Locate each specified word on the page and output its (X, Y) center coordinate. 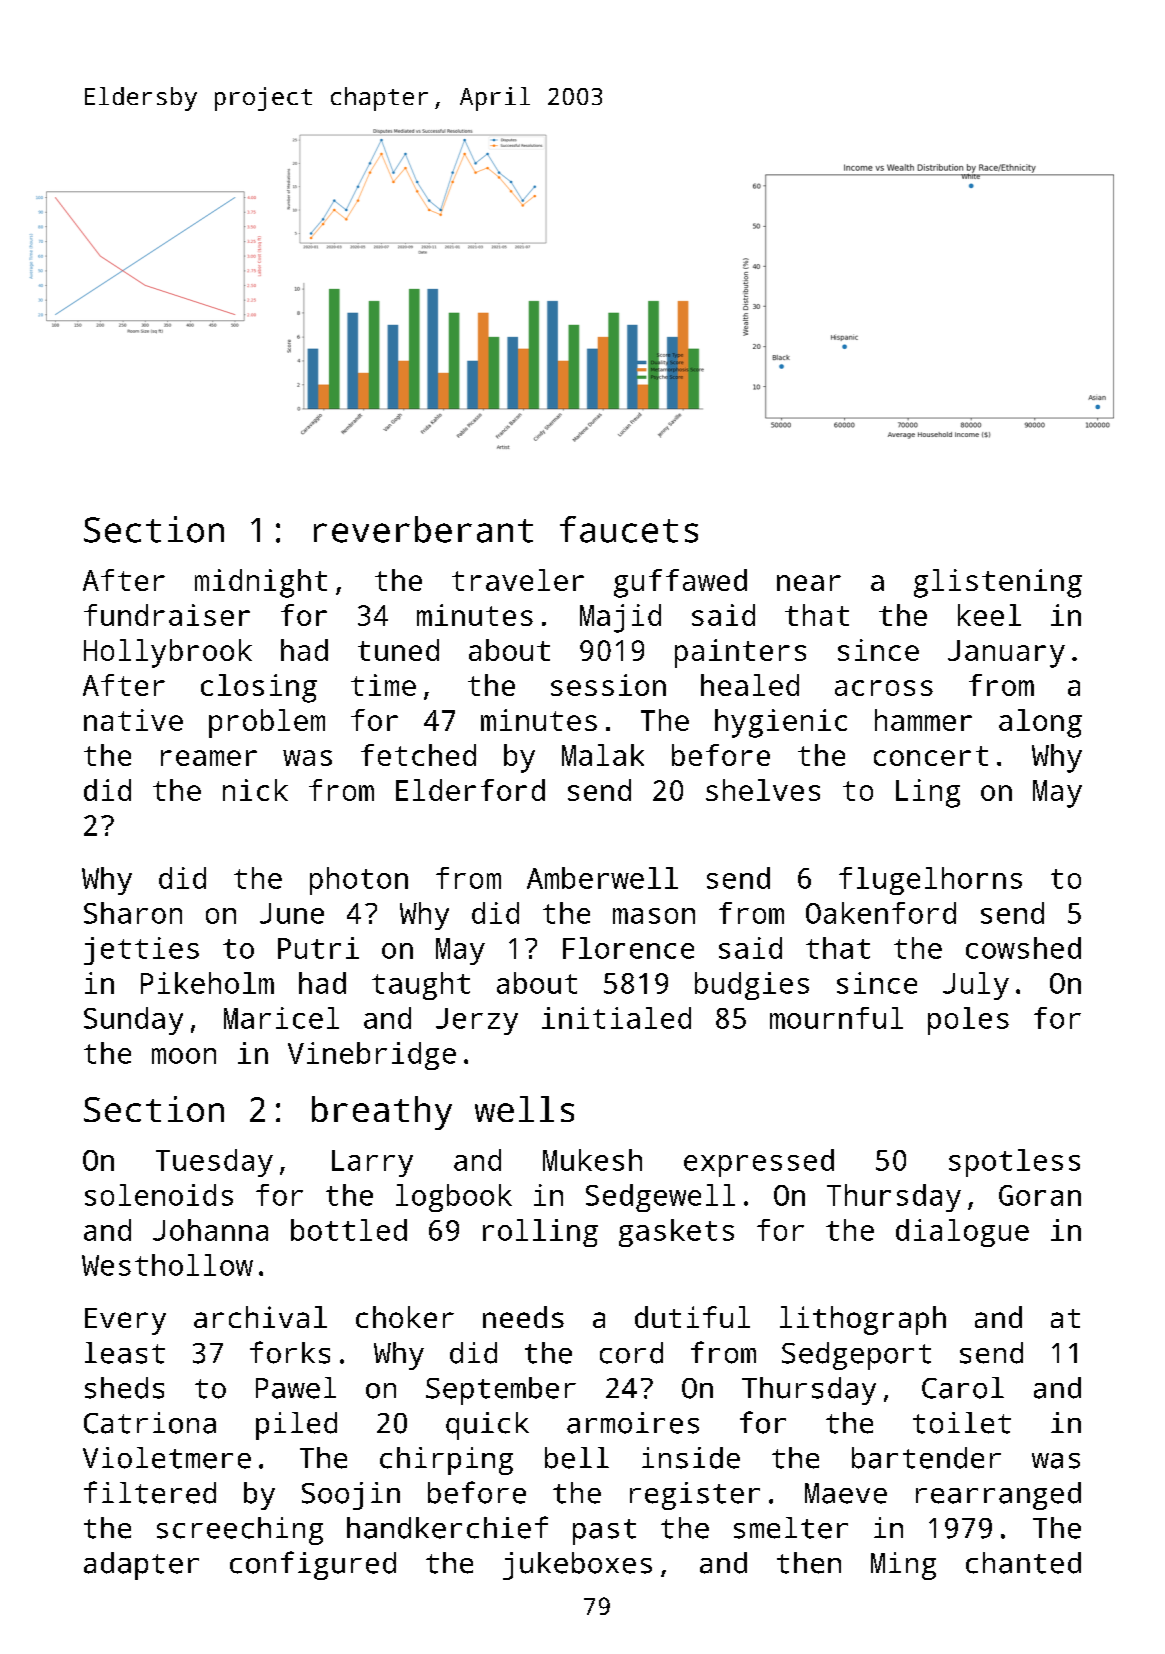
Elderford (470, 790)
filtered (150, 1492)
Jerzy (477, 1021)
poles (968, 1021)
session (608, 685)
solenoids (159, 1195)
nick (255, 790)
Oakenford (881, 913)
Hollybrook (168, 653)
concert (931, 756)
